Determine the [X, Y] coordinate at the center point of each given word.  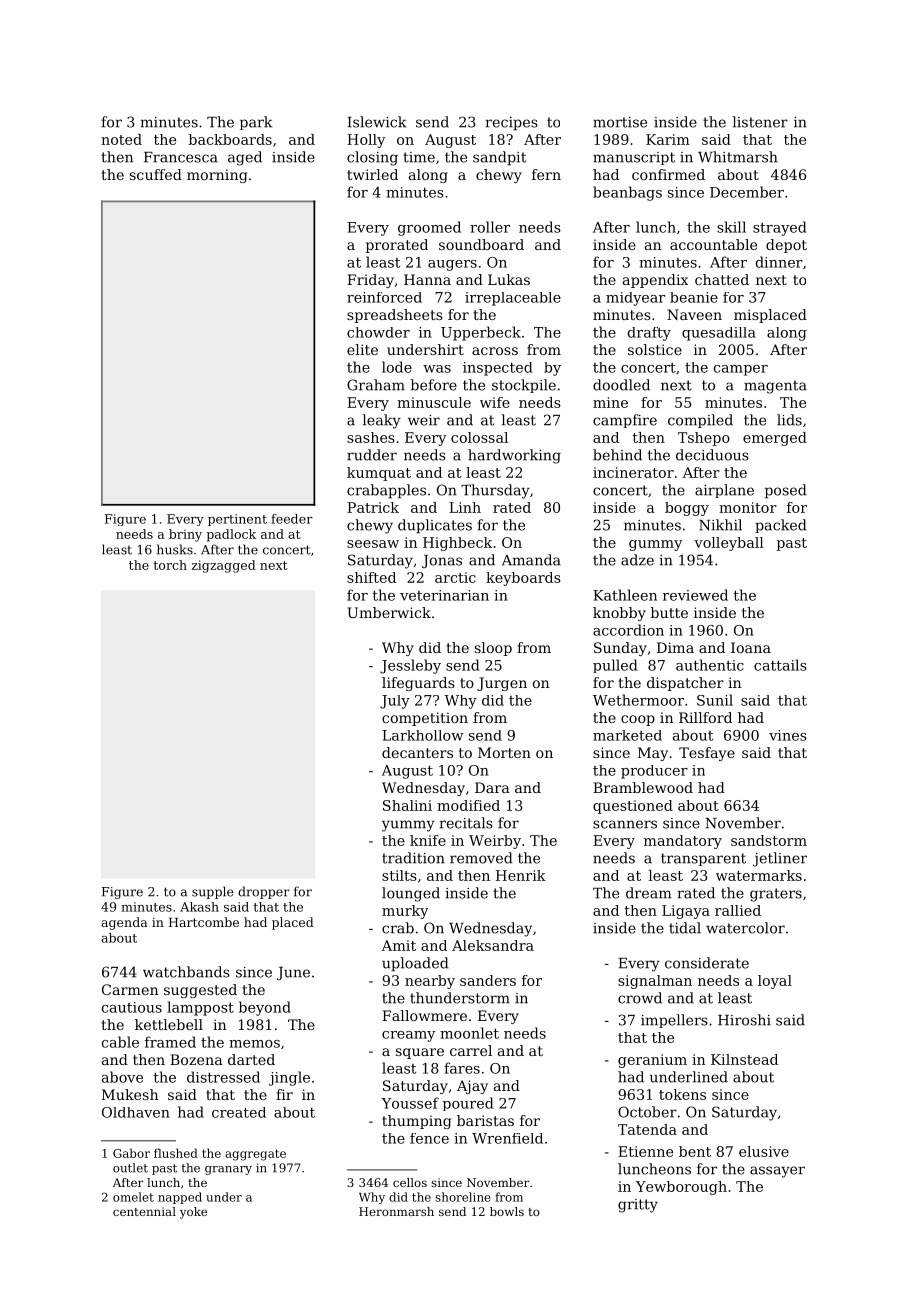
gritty [638, 1206]
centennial [144, 1211]
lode [397, 367]
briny [185, 535]
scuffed [156, 174]
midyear [635, 299]
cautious [132, 1007]
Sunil [715, 700]
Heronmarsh [396, 1211]
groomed [429, 228]
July [395, 702]
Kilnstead [744, 1059]
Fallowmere [424, 1015]
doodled [621, 385]
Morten [504, 752]
